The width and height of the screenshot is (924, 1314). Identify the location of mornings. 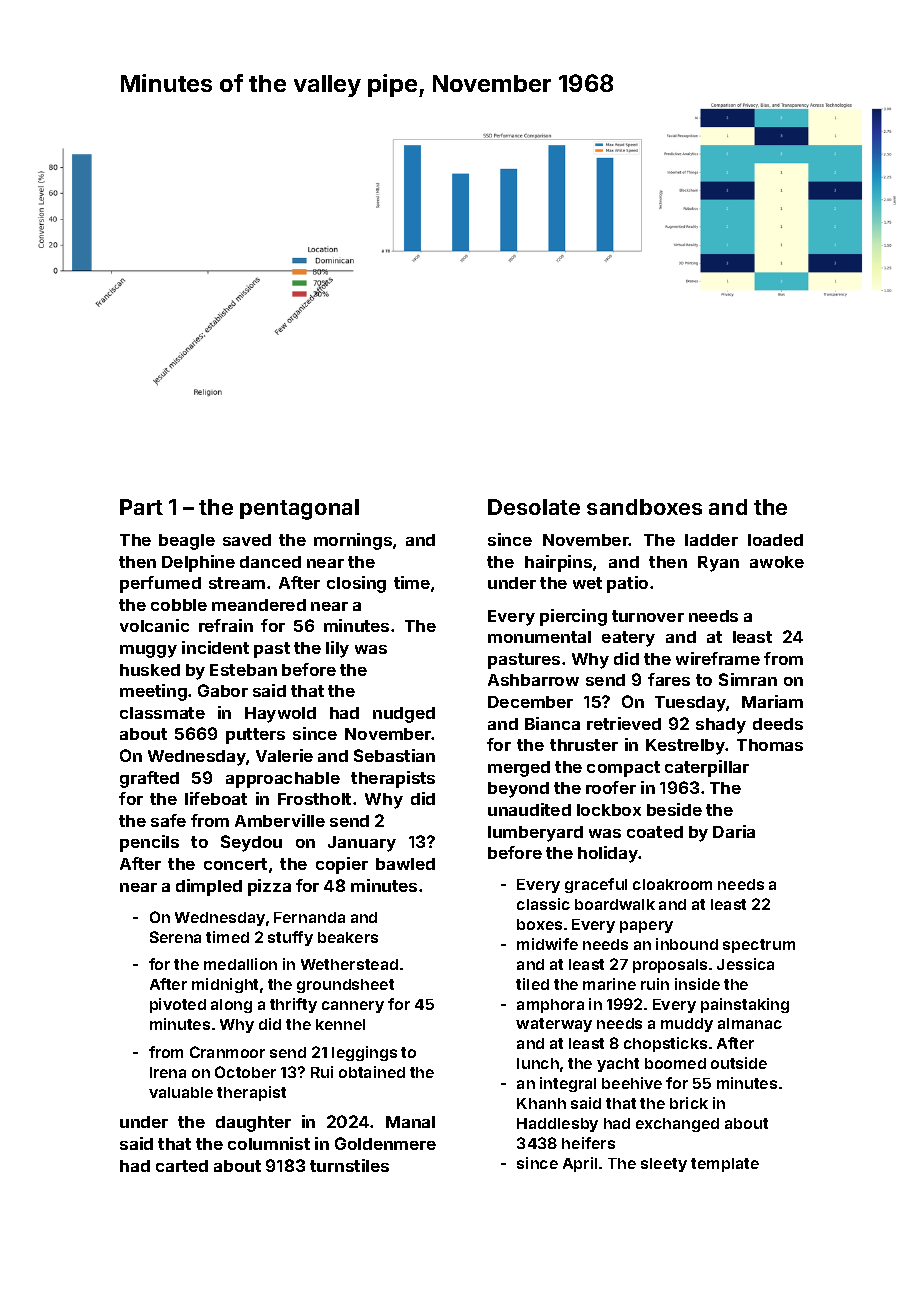
(353, 541).
